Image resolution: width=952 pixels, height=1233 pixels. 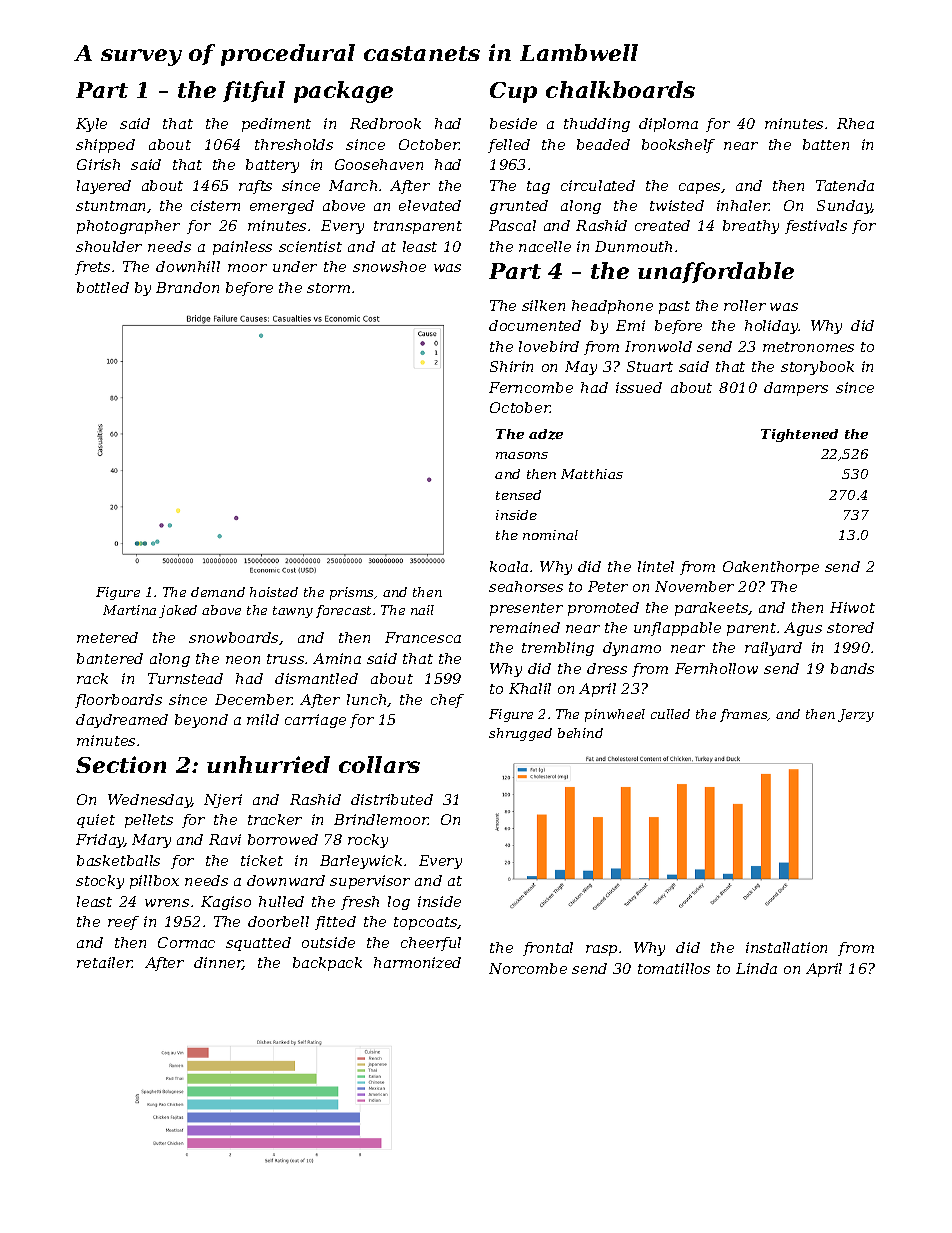 I want to click on Brandon, so click(x=187, y=287).
